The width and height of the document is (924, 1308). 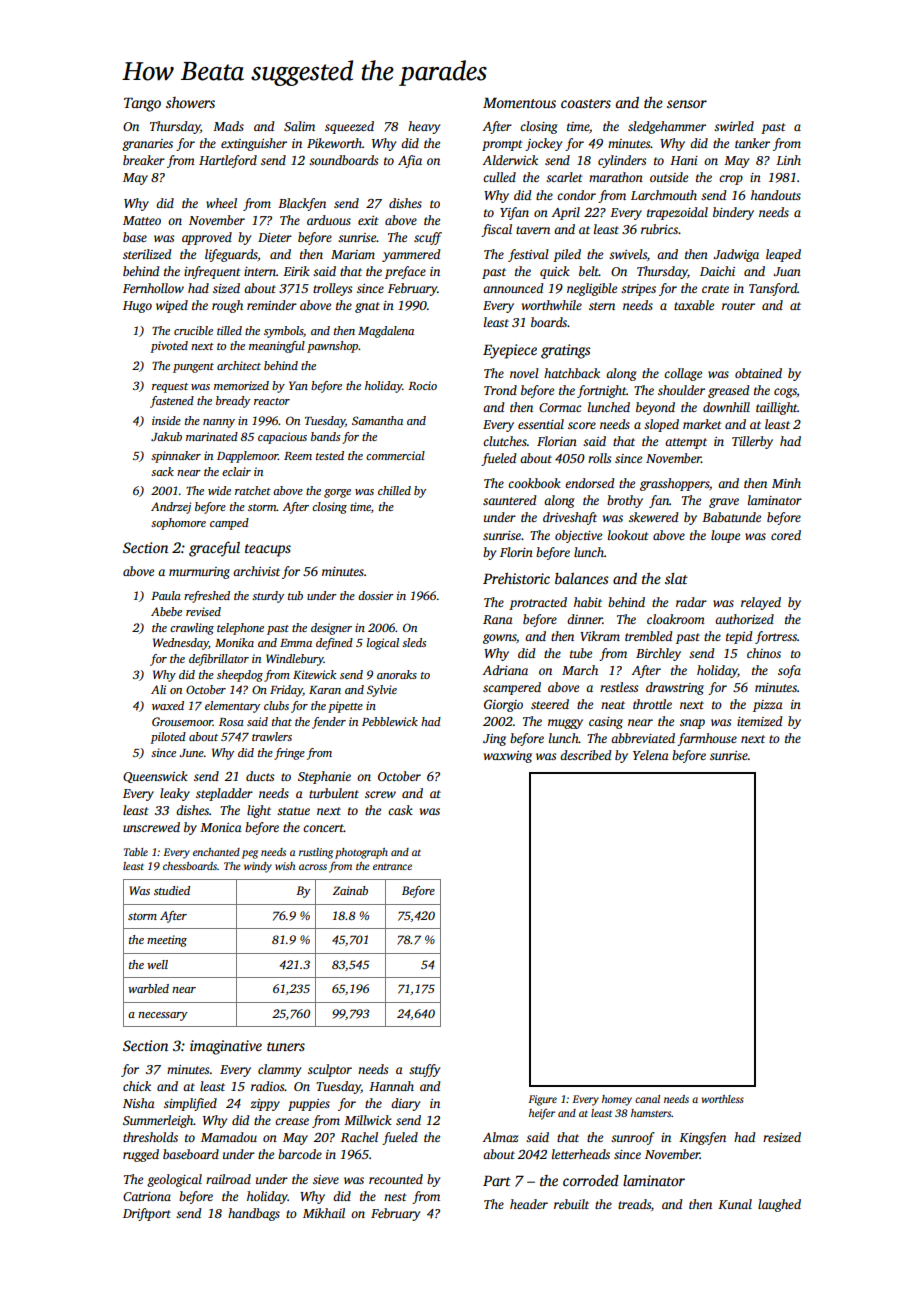 I want to click on entrance, so click(x=392, y=866).
